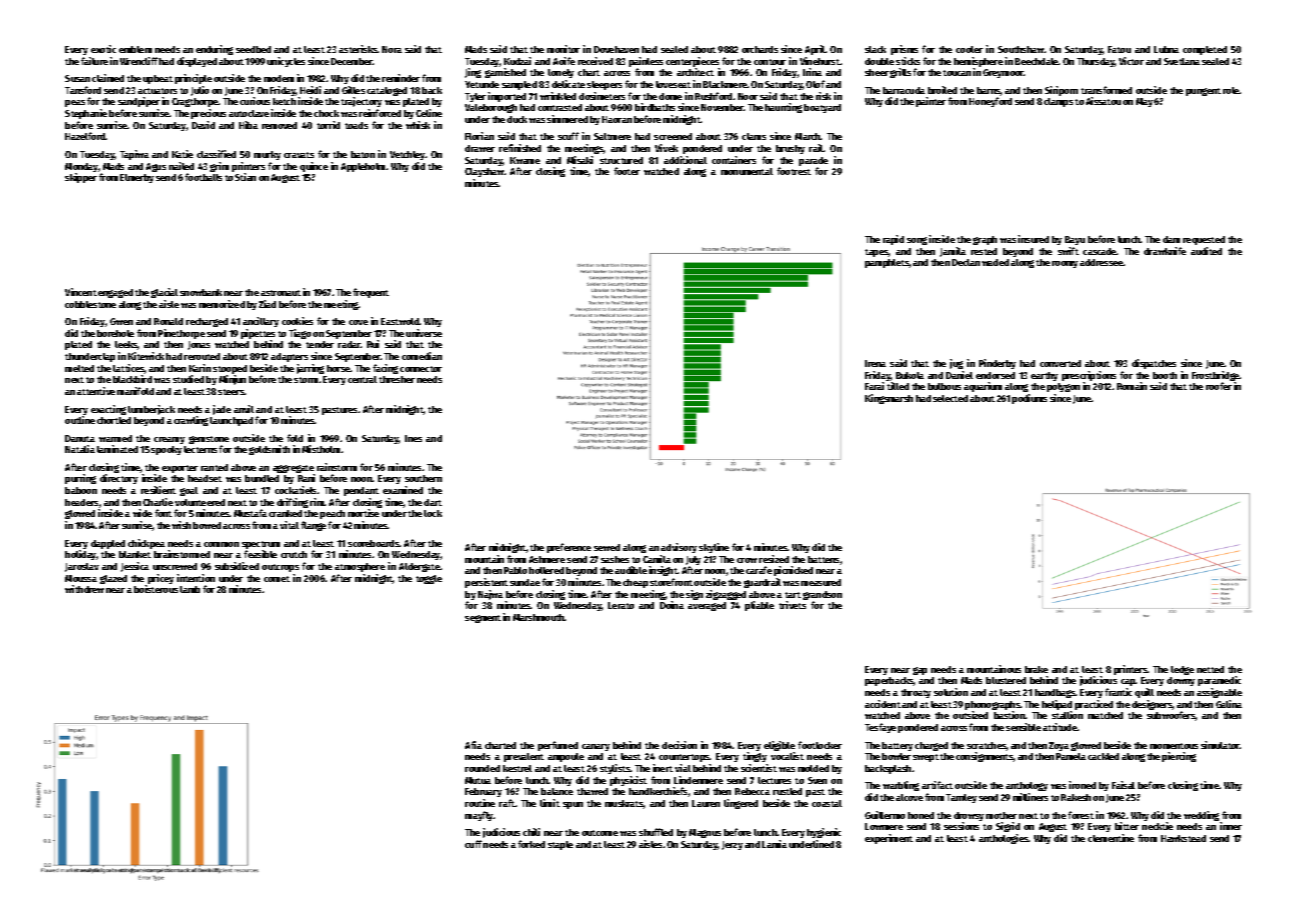  What do you see at coordinates (424, 333) in the image?
I see `universe` at bounding box center [424, 333].
